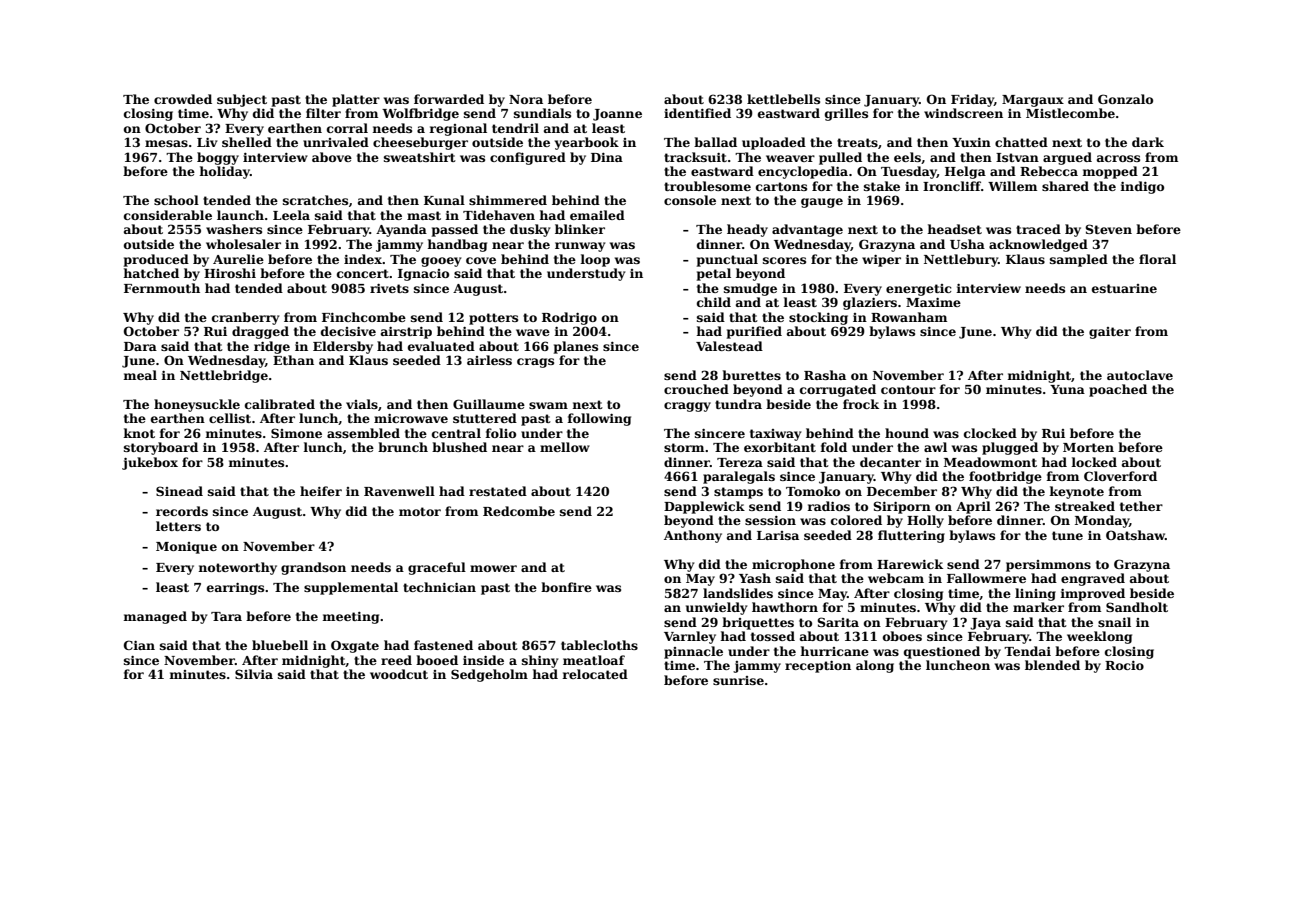 This screenshot has width=1308, height=924. Describe the element at coordinates (576, 347) in the screenshot. I see `planes` at that location.
